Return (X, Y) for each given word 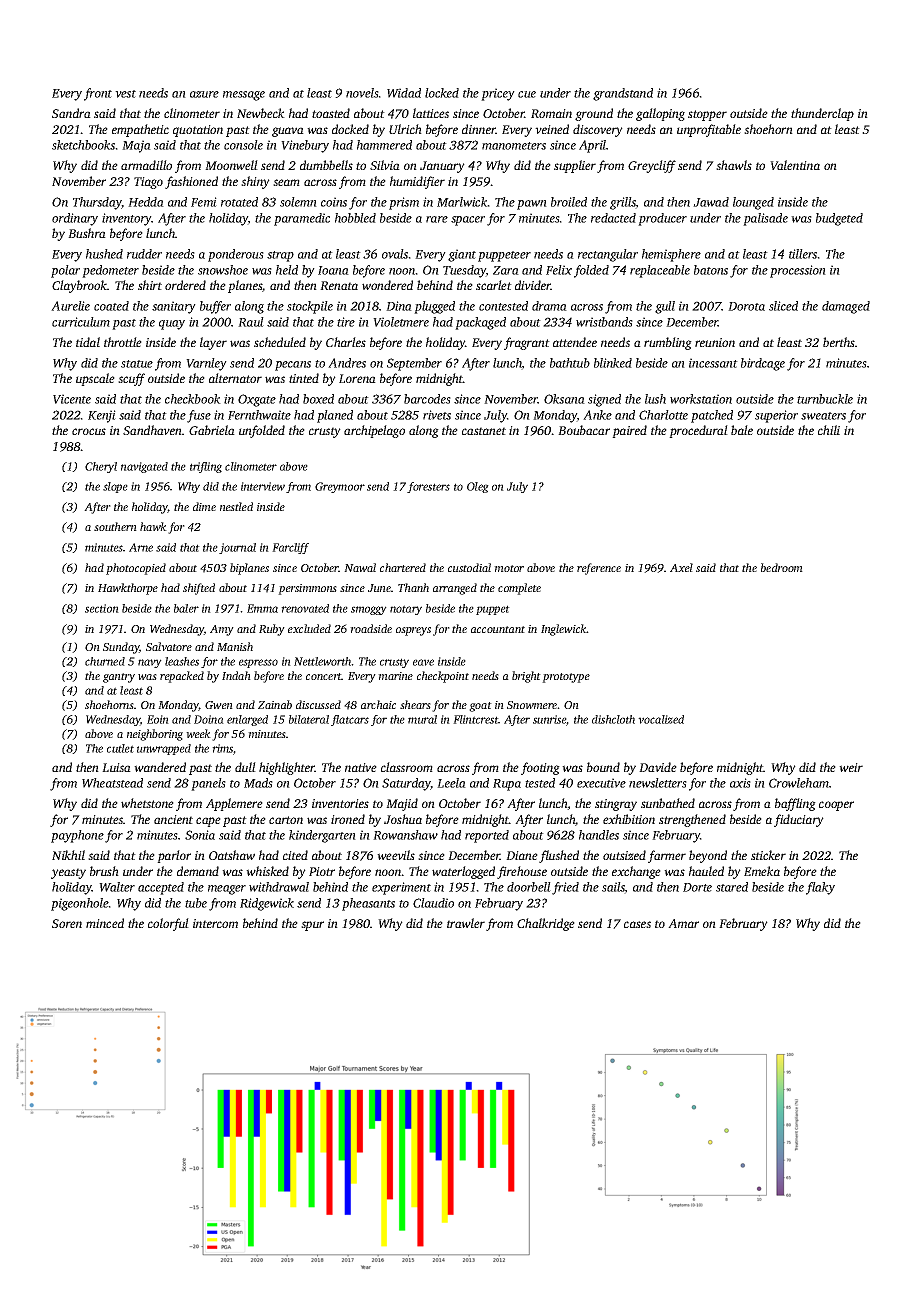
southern (115, 526)
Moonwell (231, 165)
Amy (222, 630)
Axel (681, 567)
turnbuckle (825, 399)
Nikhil (68, 855)
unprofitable (709, 130)
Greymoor (340, 487)
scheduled (280, 342)
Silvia (385, 165)
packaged (480, 323)
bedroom (782, 567)
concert (324, 676)
